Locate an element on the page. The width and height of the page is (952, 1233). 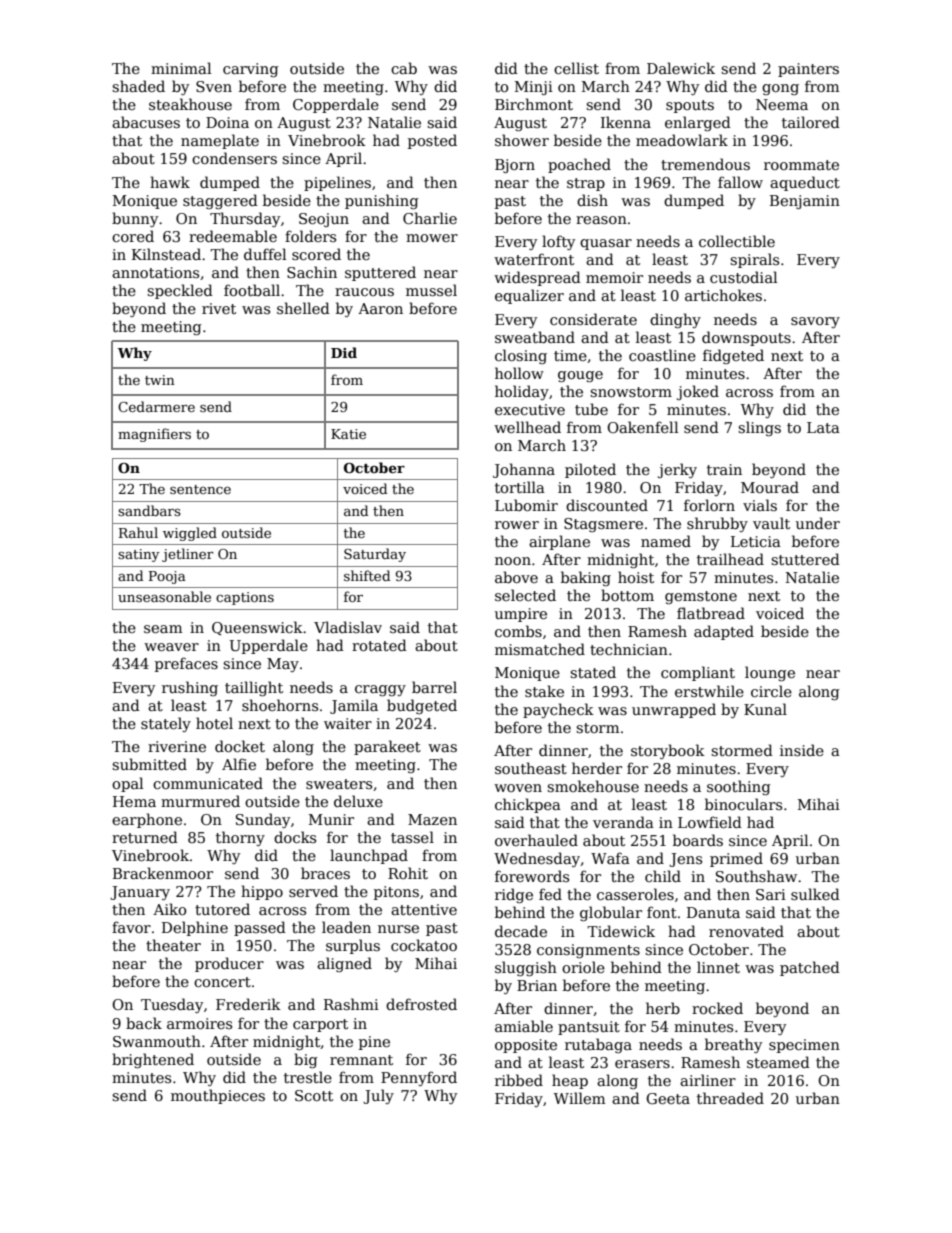
Wednesday is located at coordinates (537, 859).
